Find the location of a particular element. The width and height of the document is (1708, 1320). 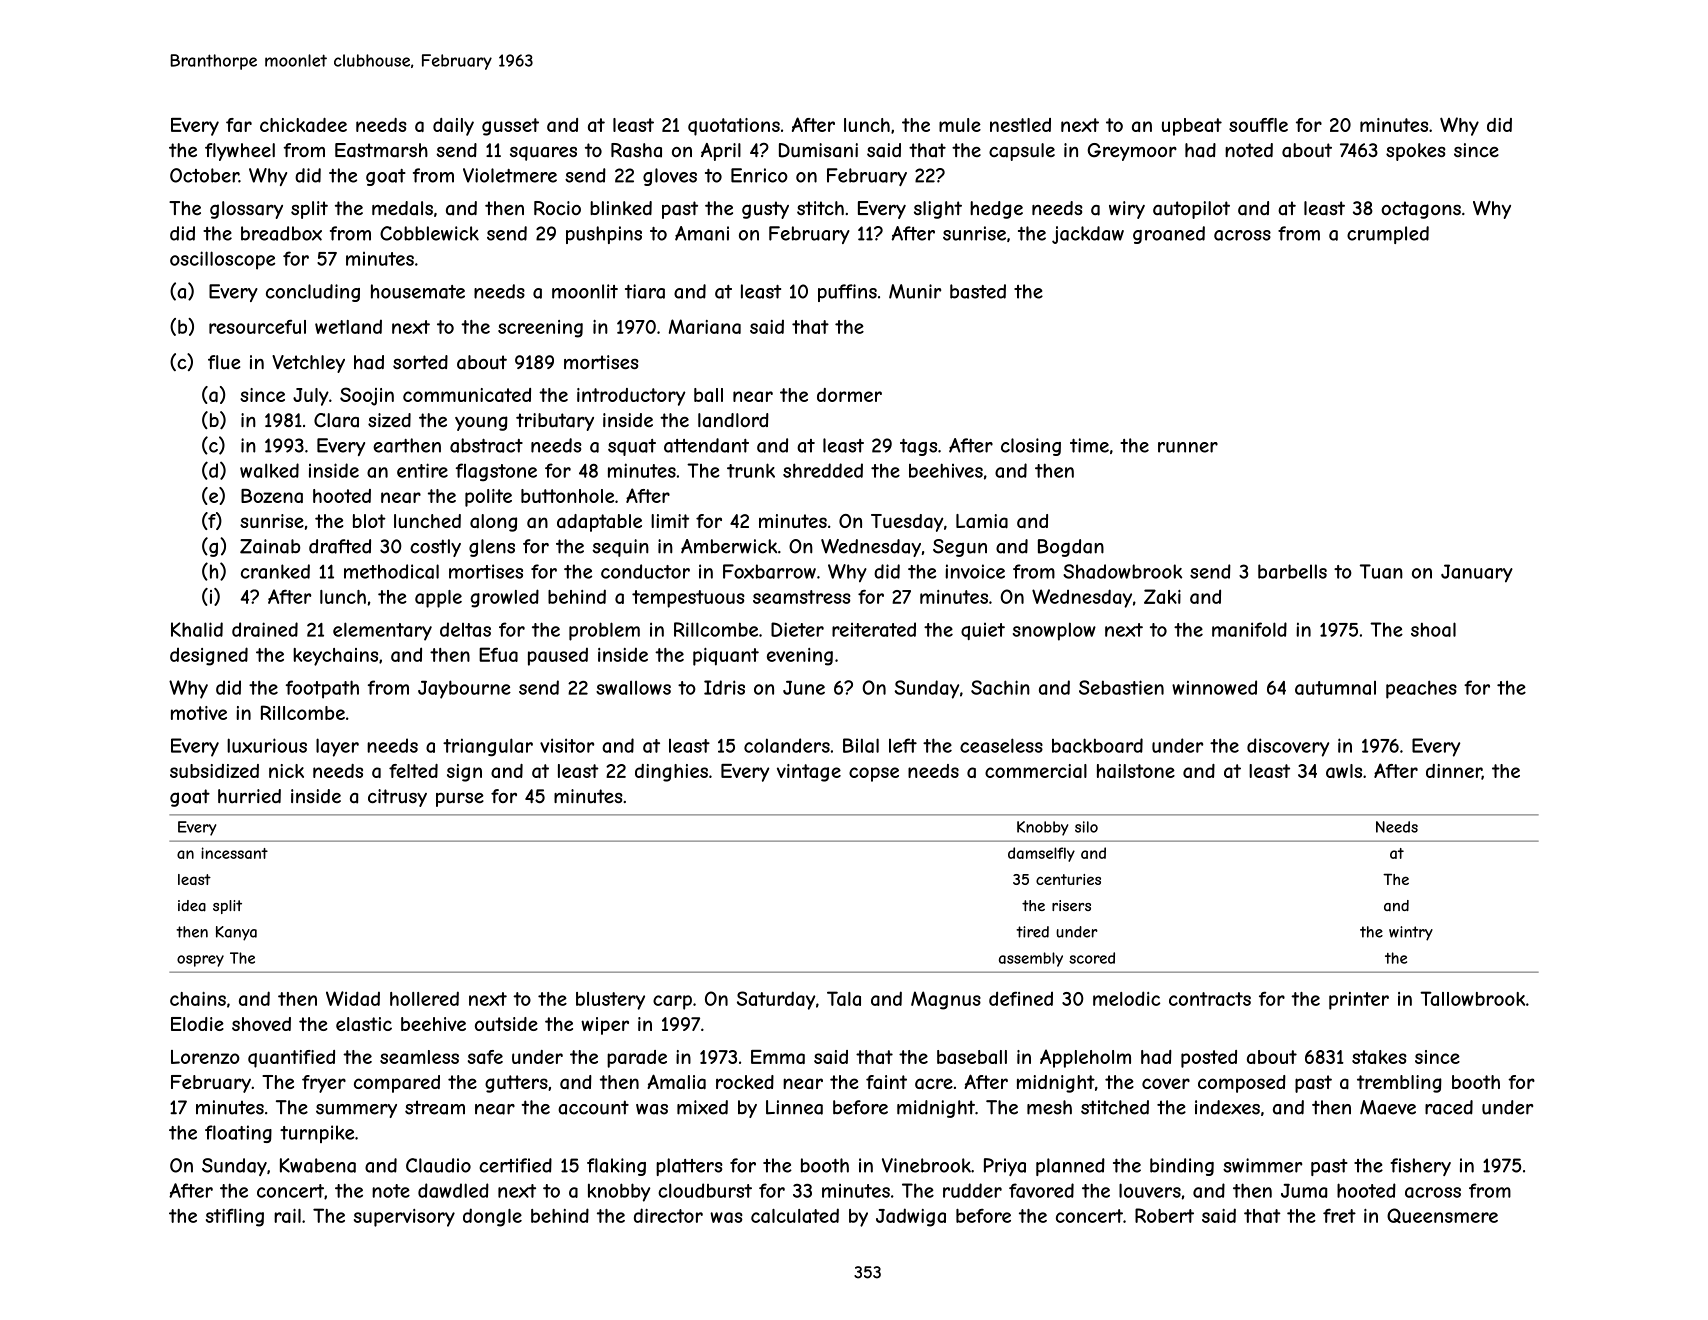

risers is located at coordinates (1071, 905).
